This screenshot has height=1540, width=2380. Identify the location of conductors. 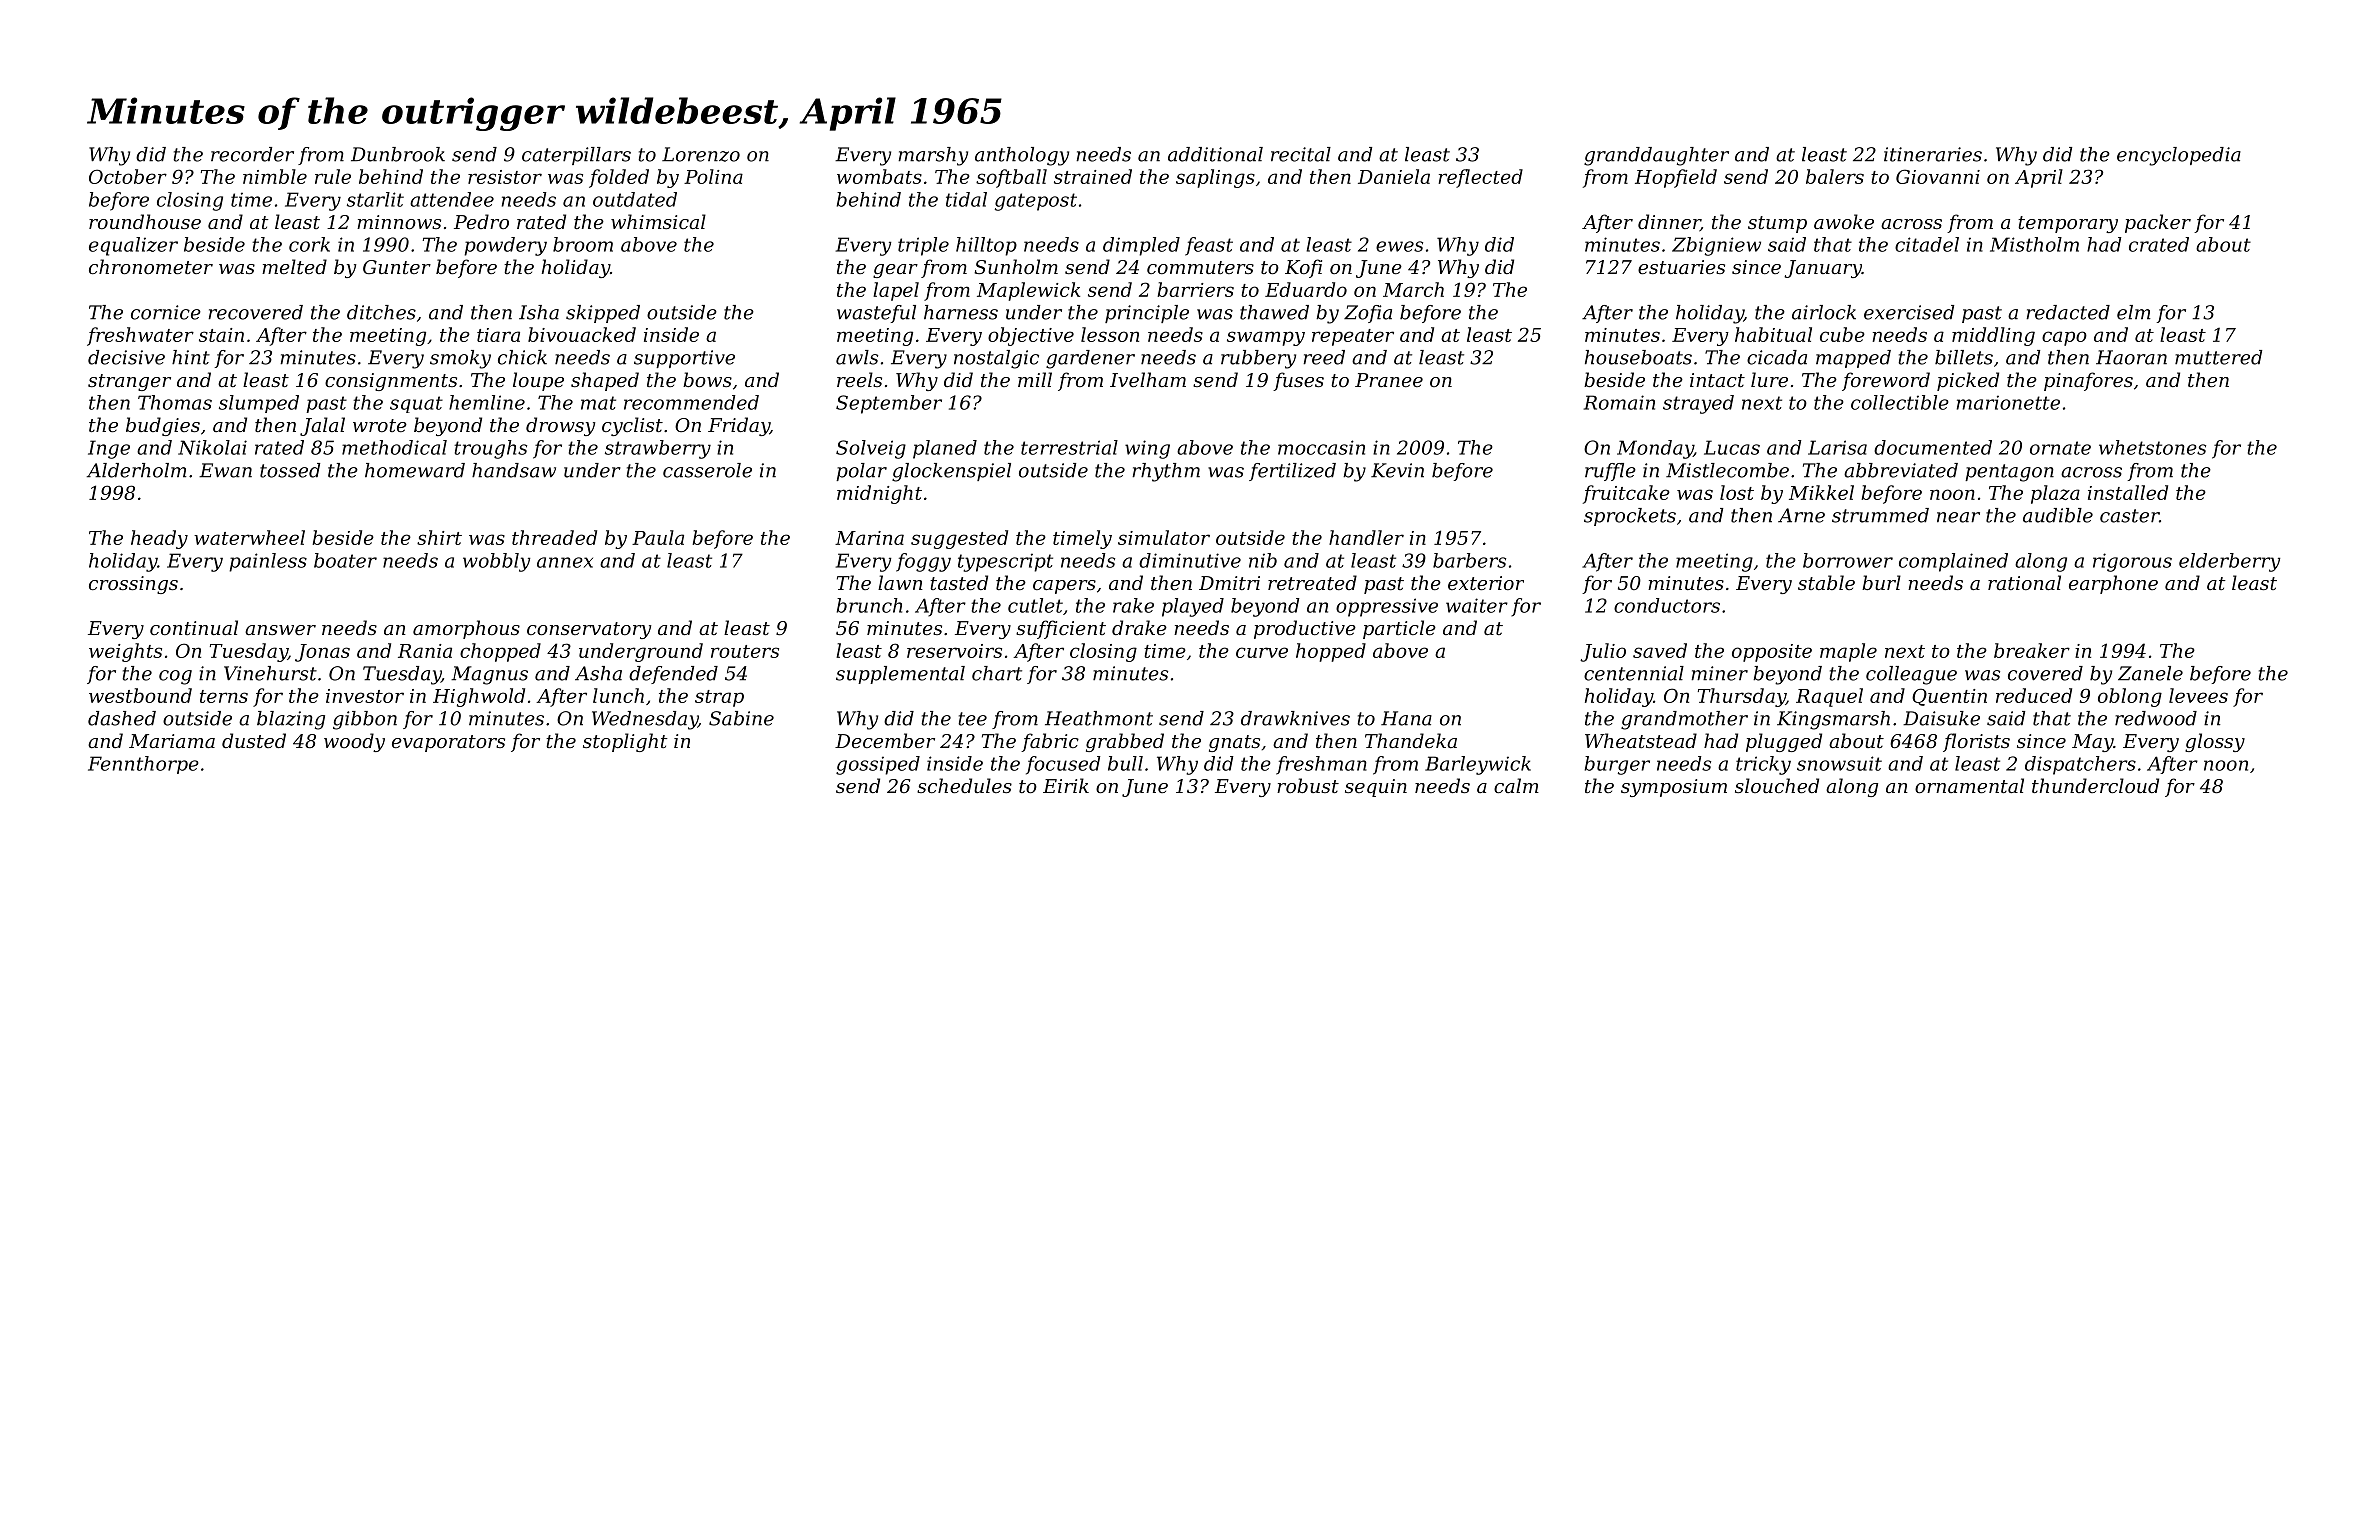
(1667, 605).
